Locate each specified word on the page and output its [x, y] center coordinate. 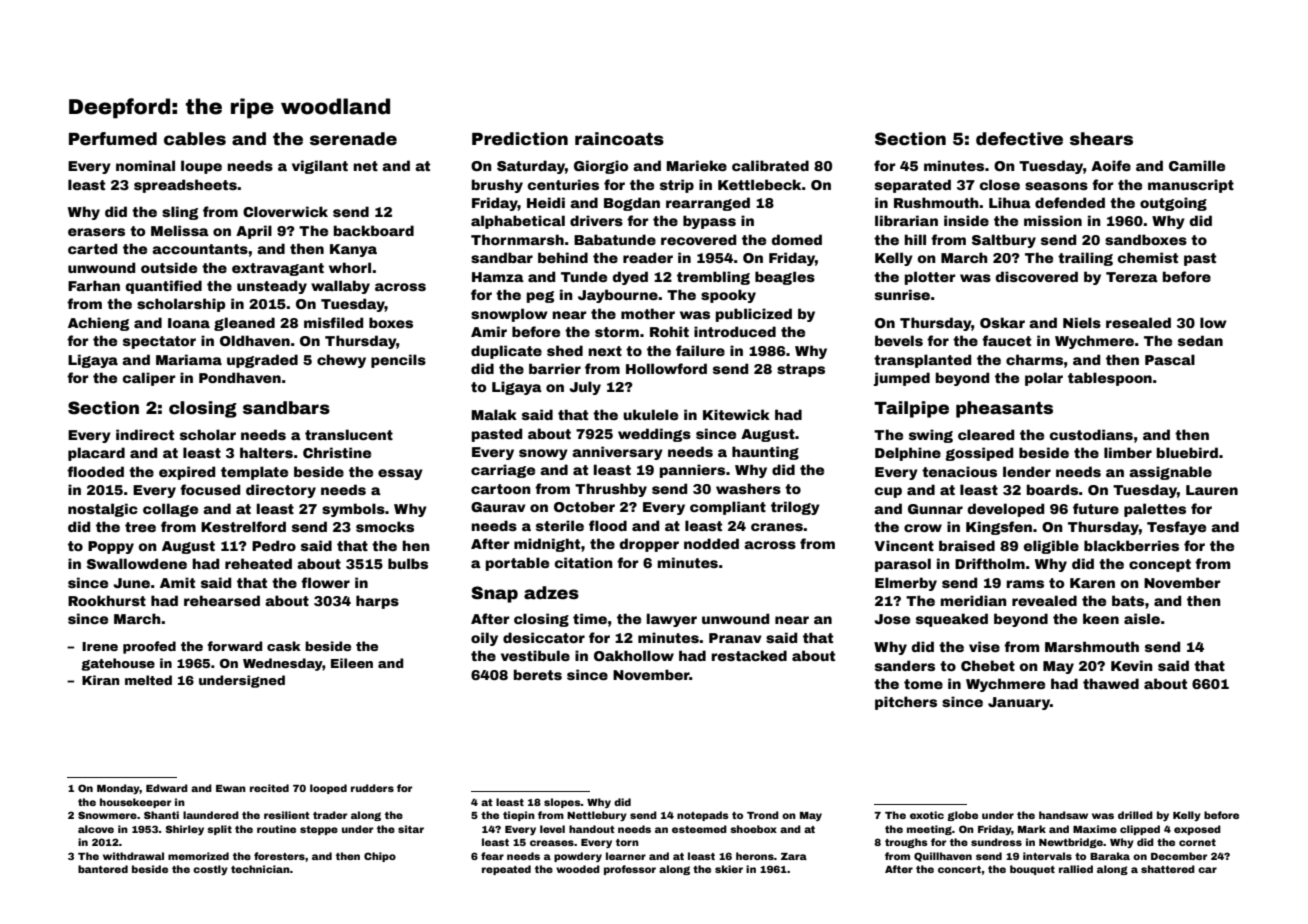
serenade [353, 139]
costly [210, 870]
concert [959, 869]
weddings [654, 435]
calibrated [770, 165]
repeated [506, 870]
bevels [899, 340]
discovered [1036, 276]
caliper [149, 379]
